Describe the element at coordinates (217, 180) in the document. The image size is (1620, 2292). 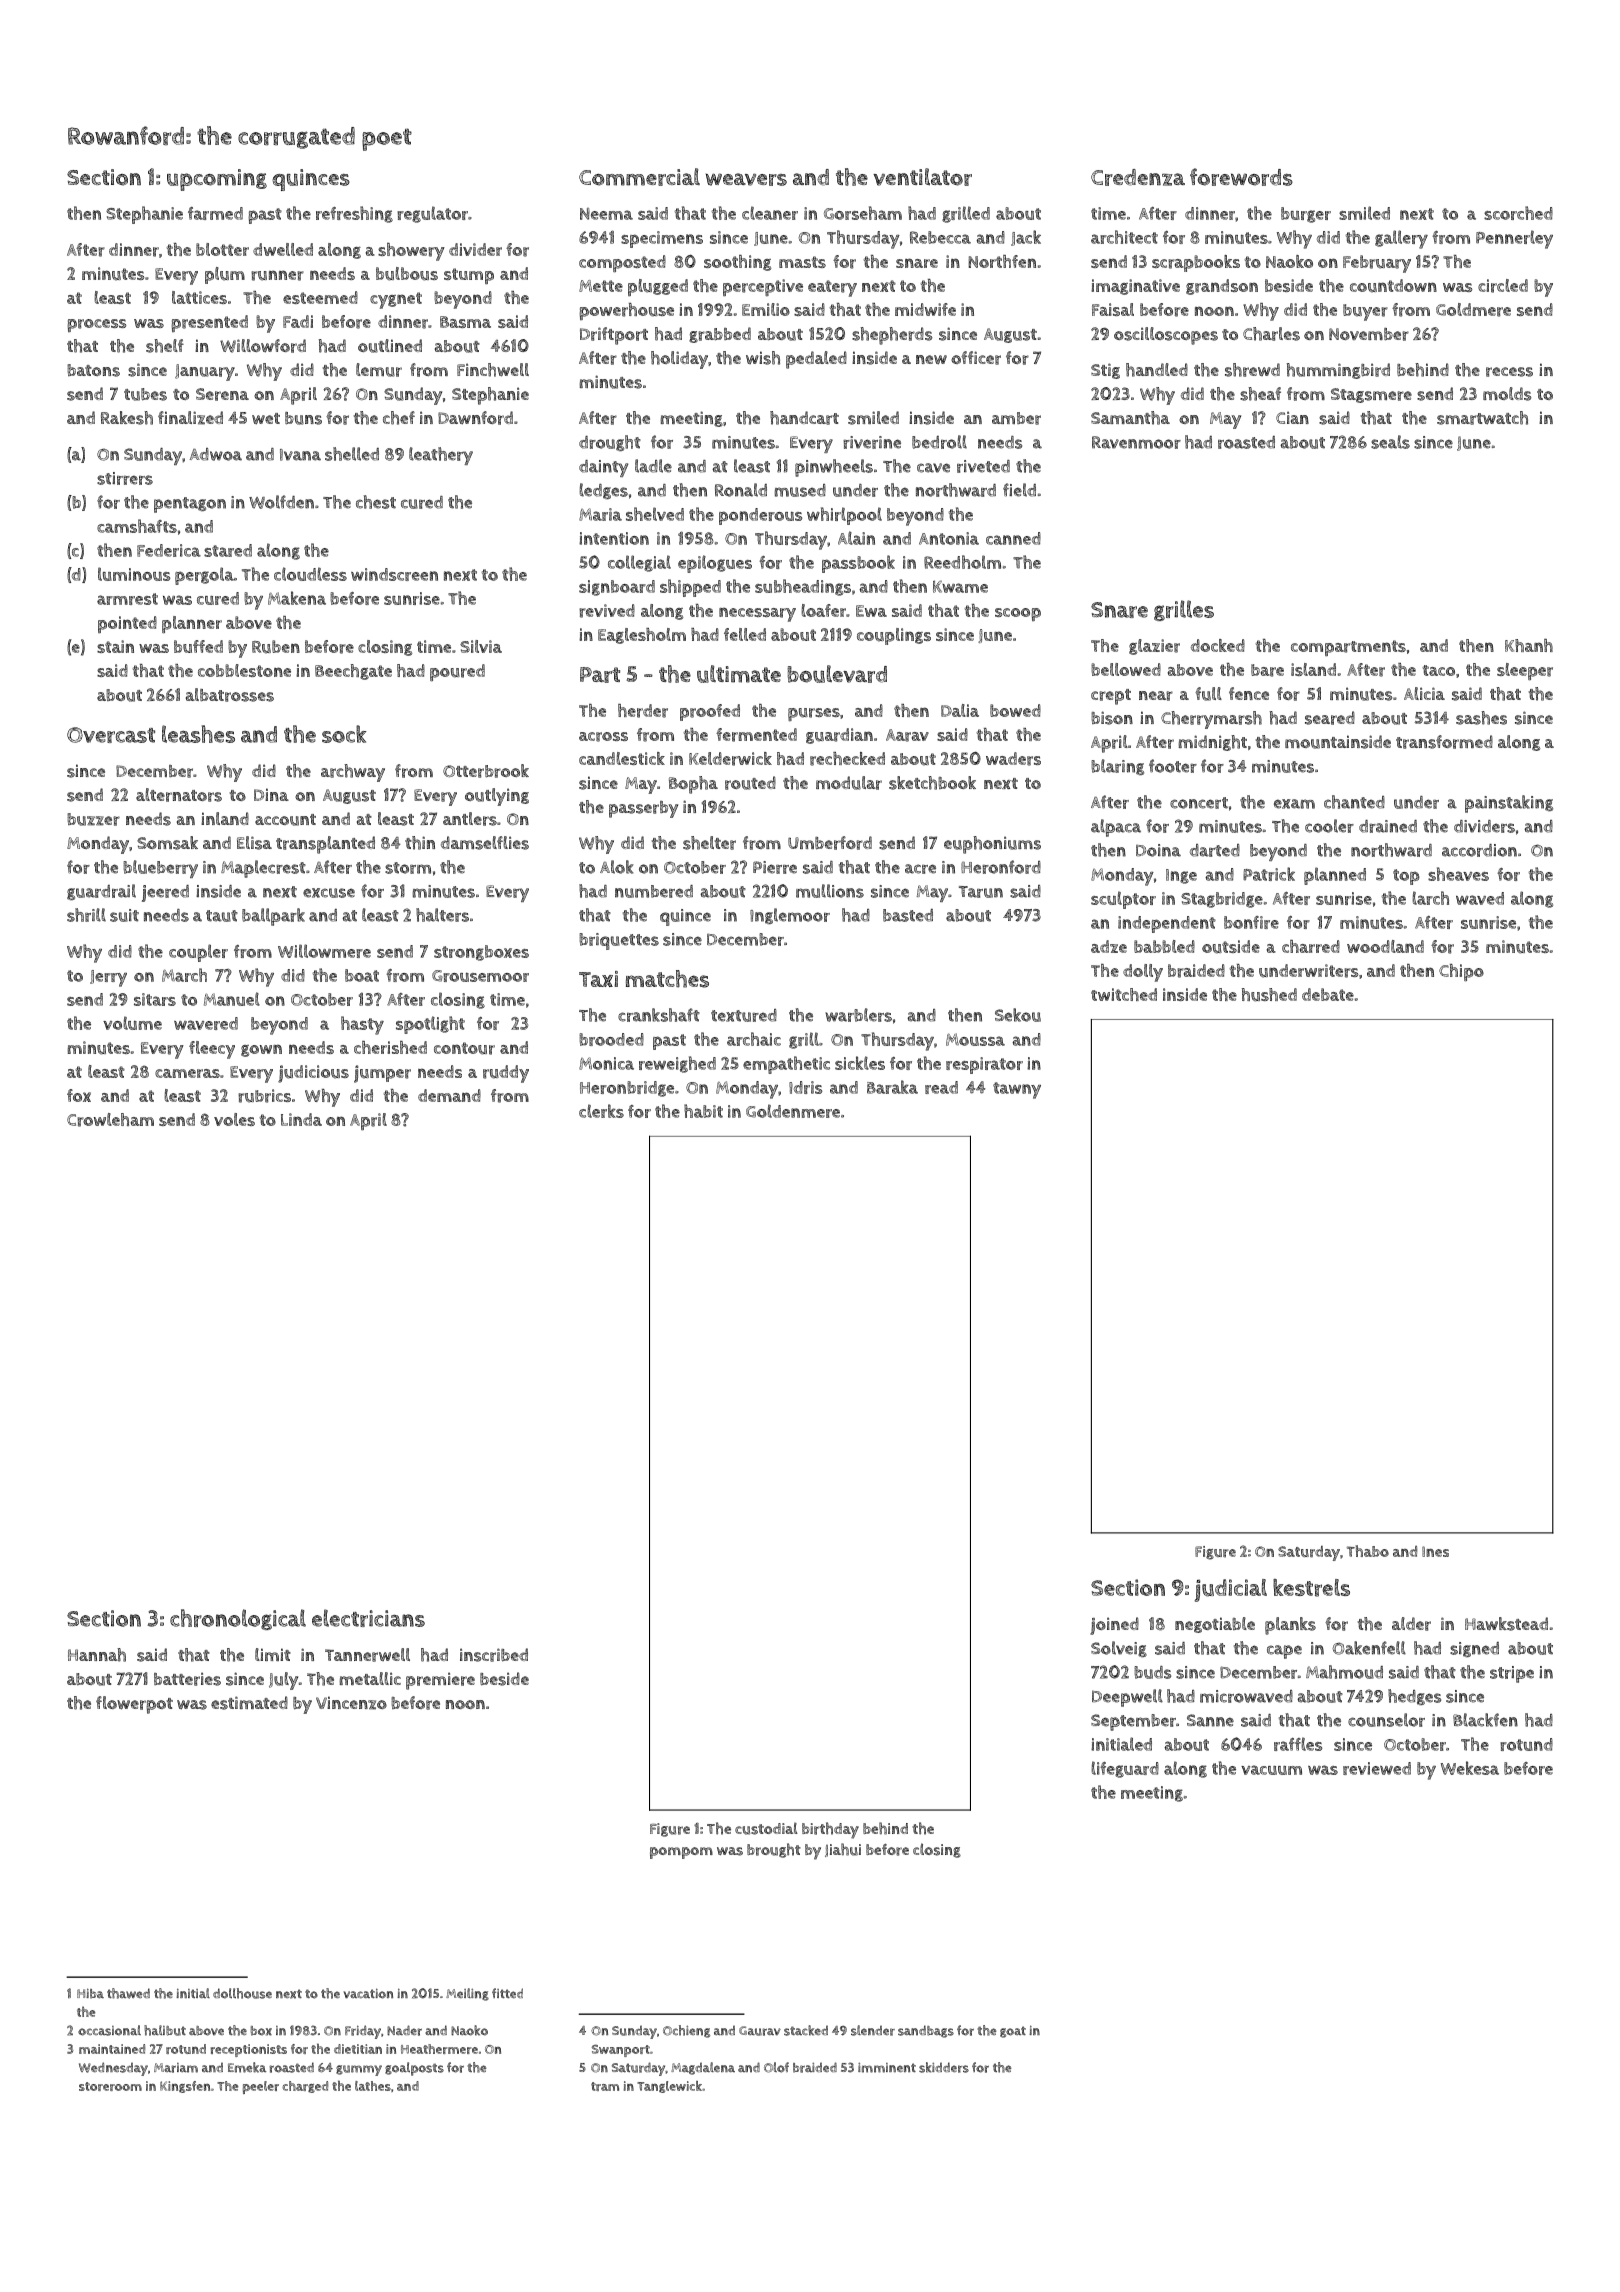
I see `upcoming` at that location.
